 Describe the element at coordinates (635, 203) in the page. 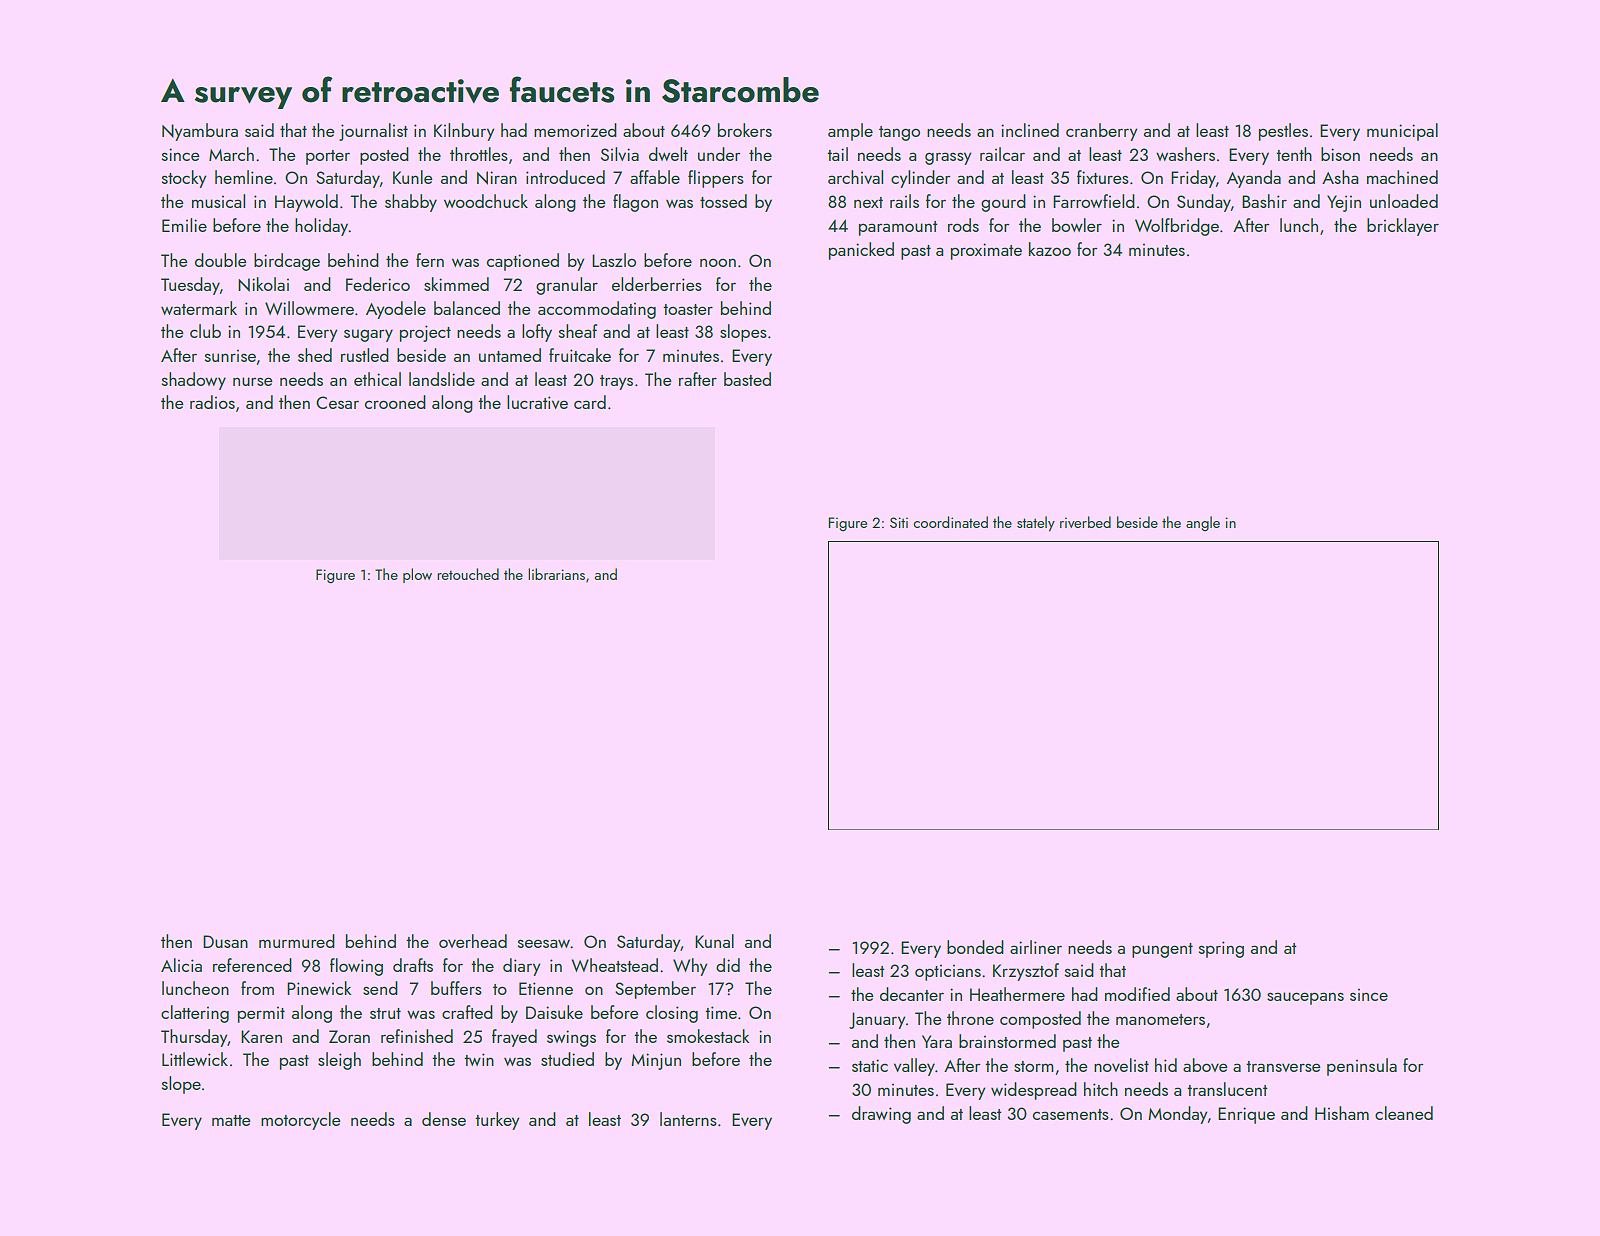

I see `flagon` at that location.
